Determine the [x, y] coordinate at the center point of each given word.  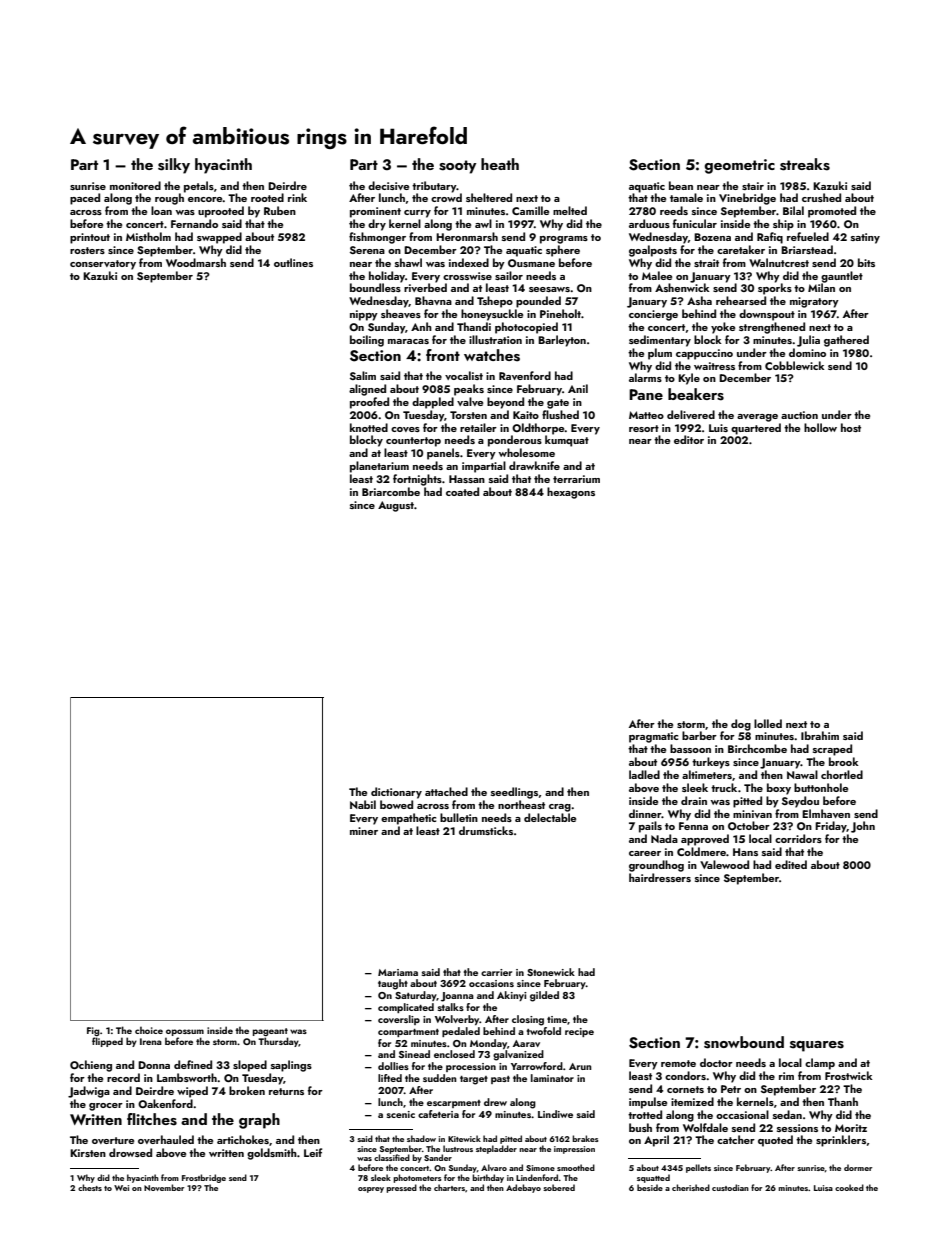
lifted [390, 1078]
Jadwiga [89, 1092]
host [851, 427]
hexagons [571, 493]
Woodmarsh [196, 262]
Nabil [363, 804]
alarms [645, 377]
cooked [849, 1187]
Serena [367, 250]
